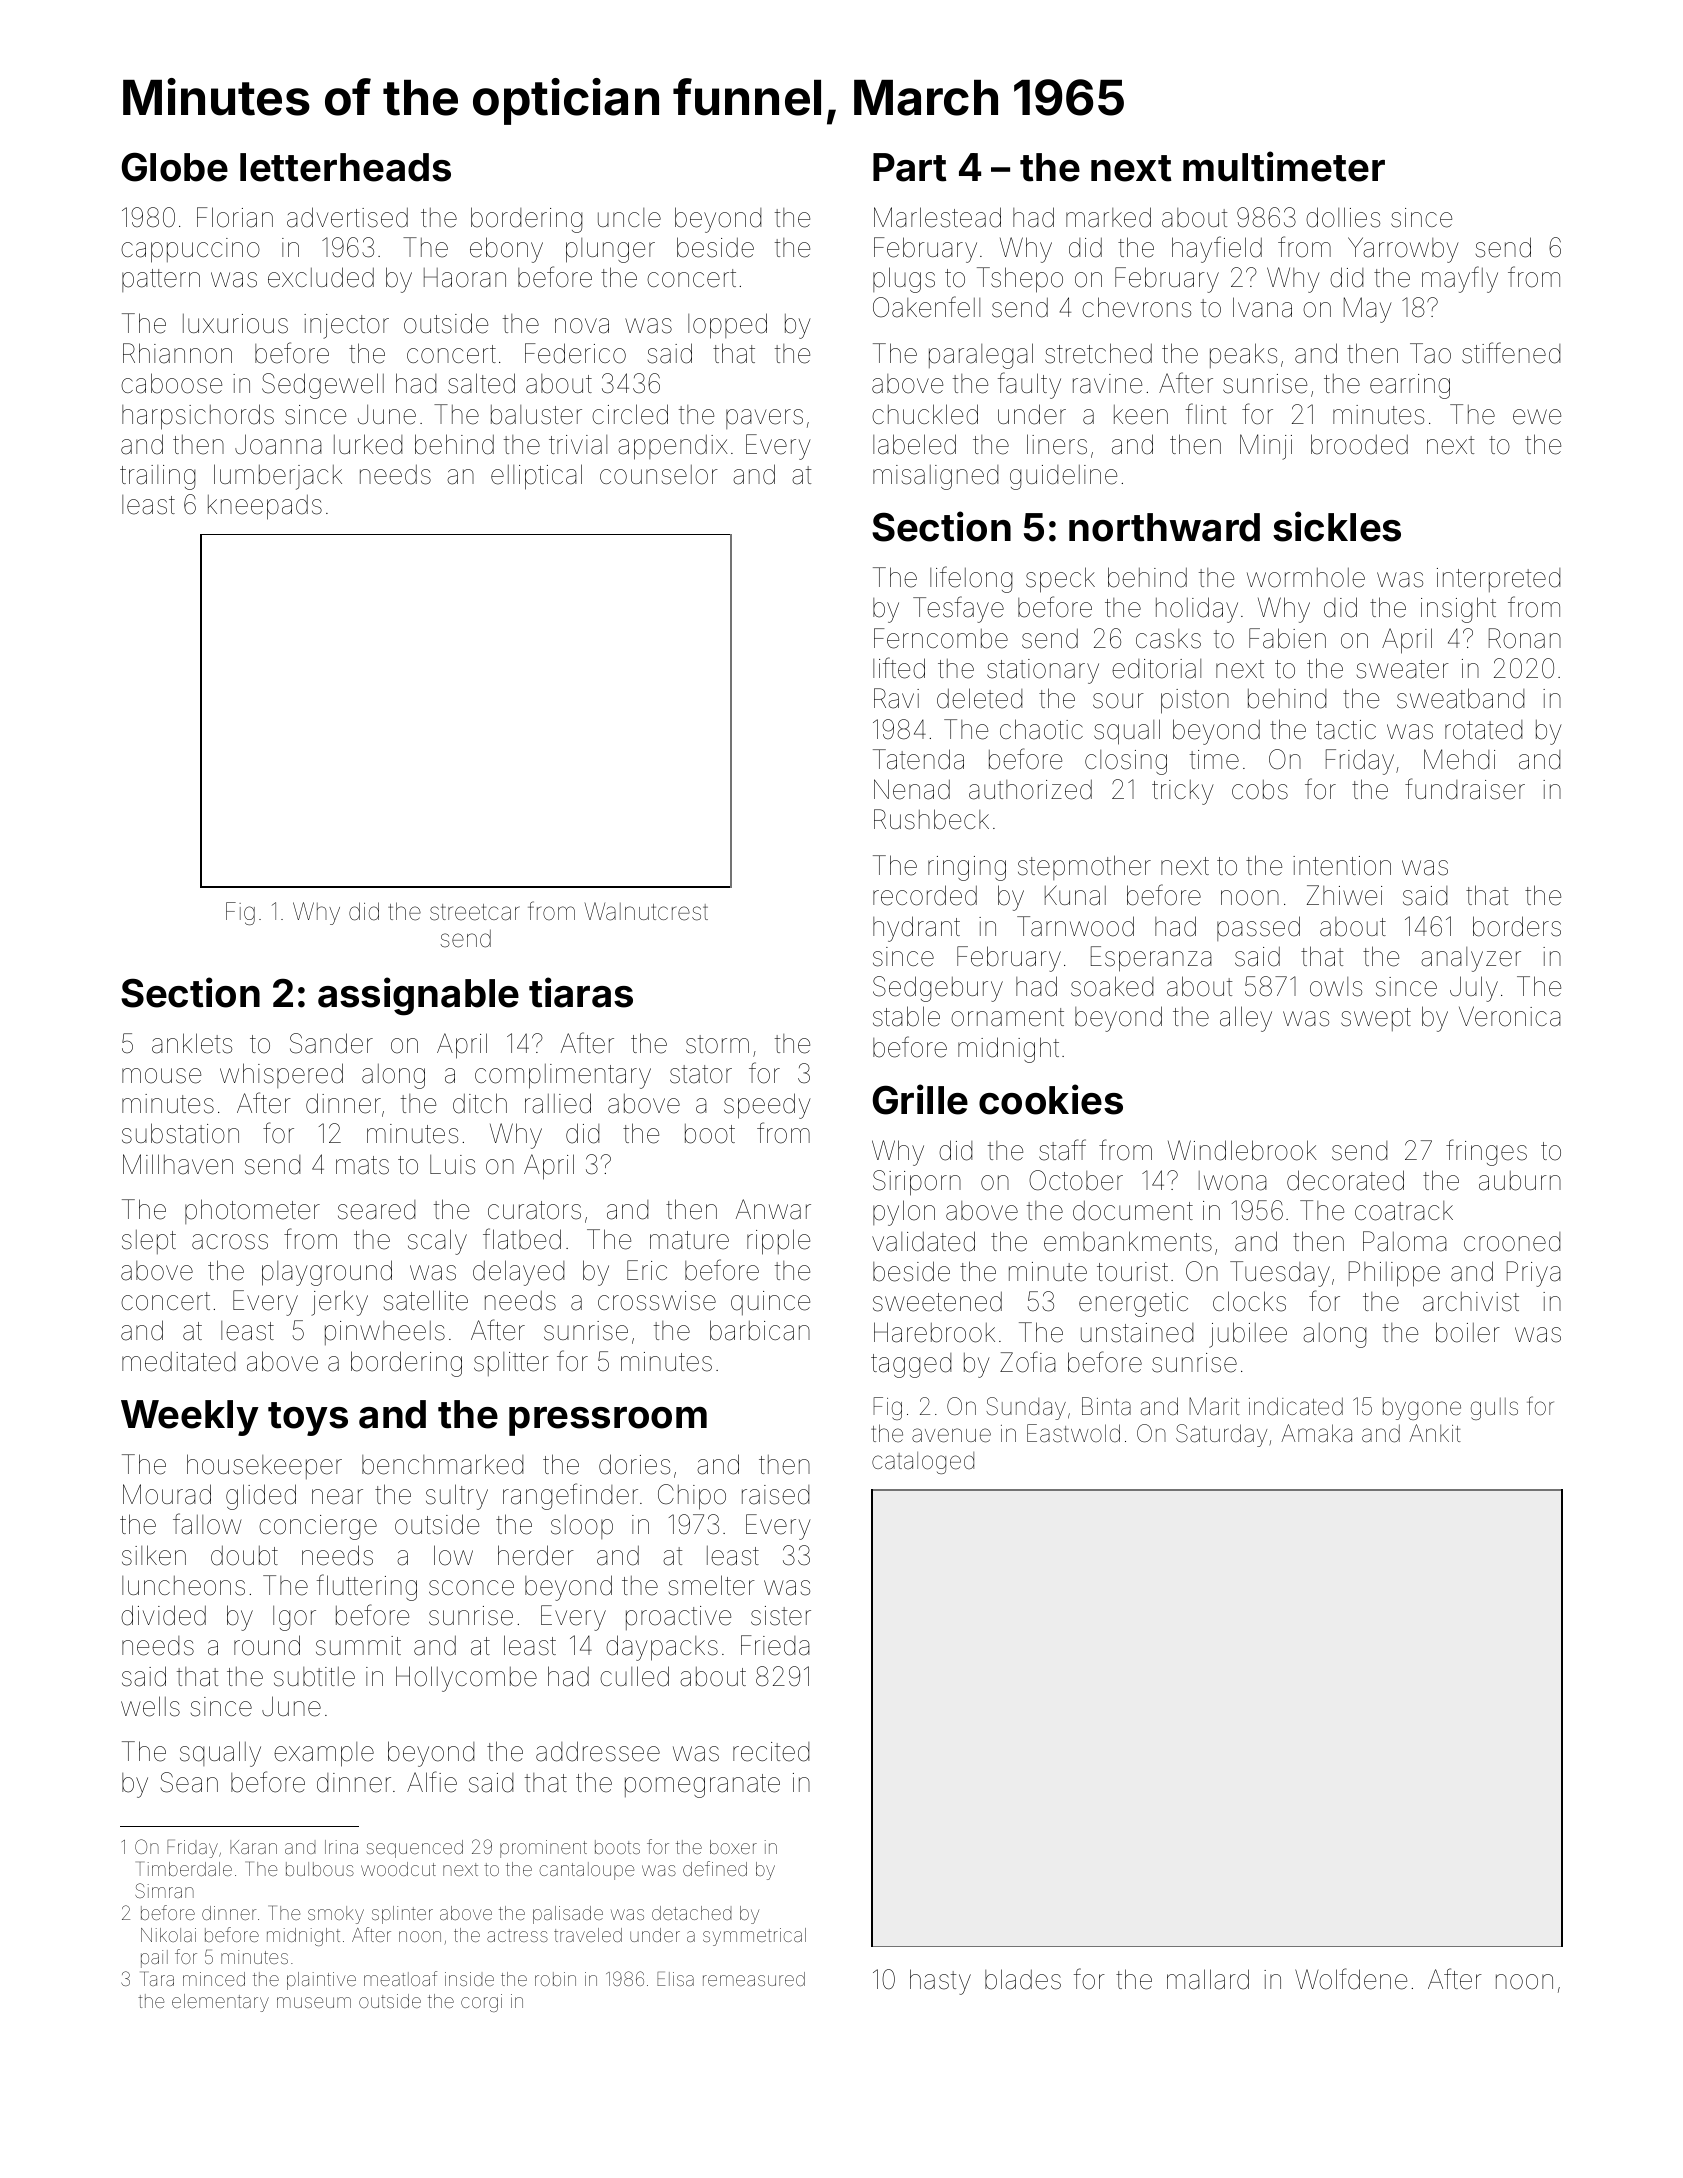 The height and width of the page is (2178, 1683). What do you see at coordinates (220, 2003) in the page?
I see `elementary` at bounding box center [220, 2003].
